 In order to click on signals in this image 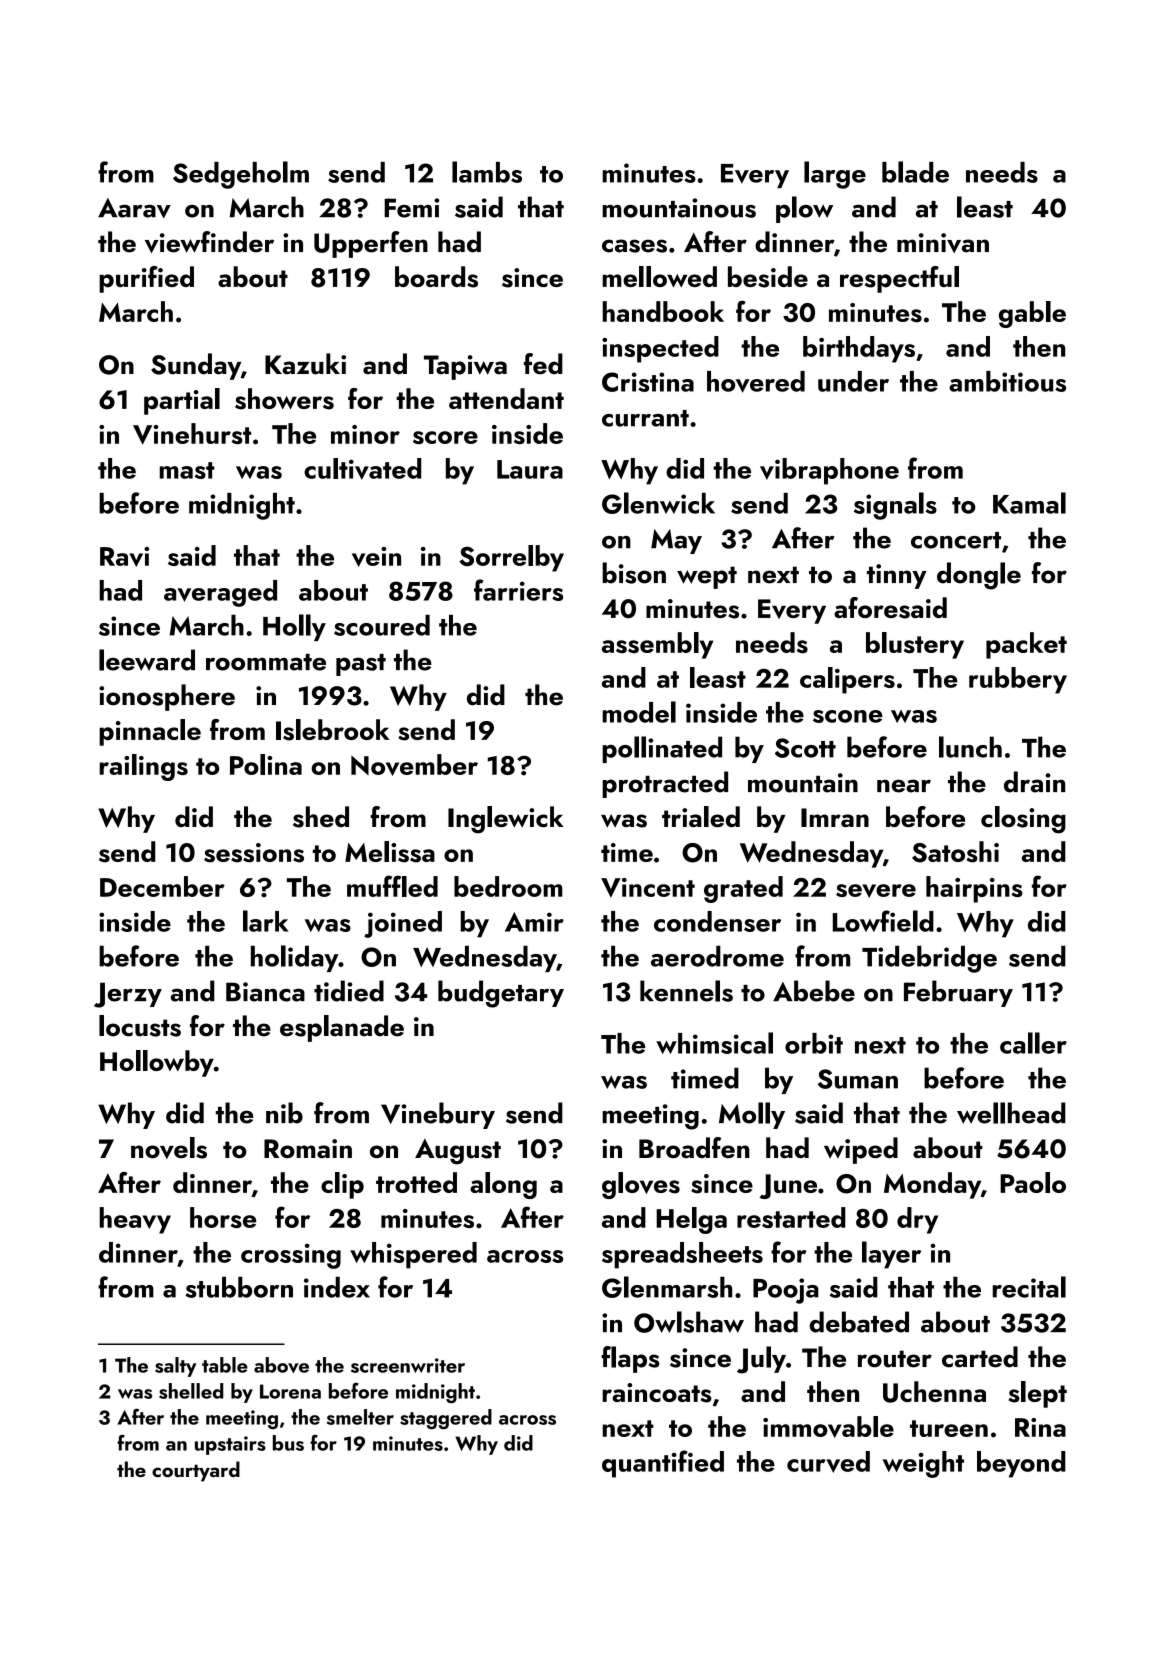, I will do `click(895, 506)`.
